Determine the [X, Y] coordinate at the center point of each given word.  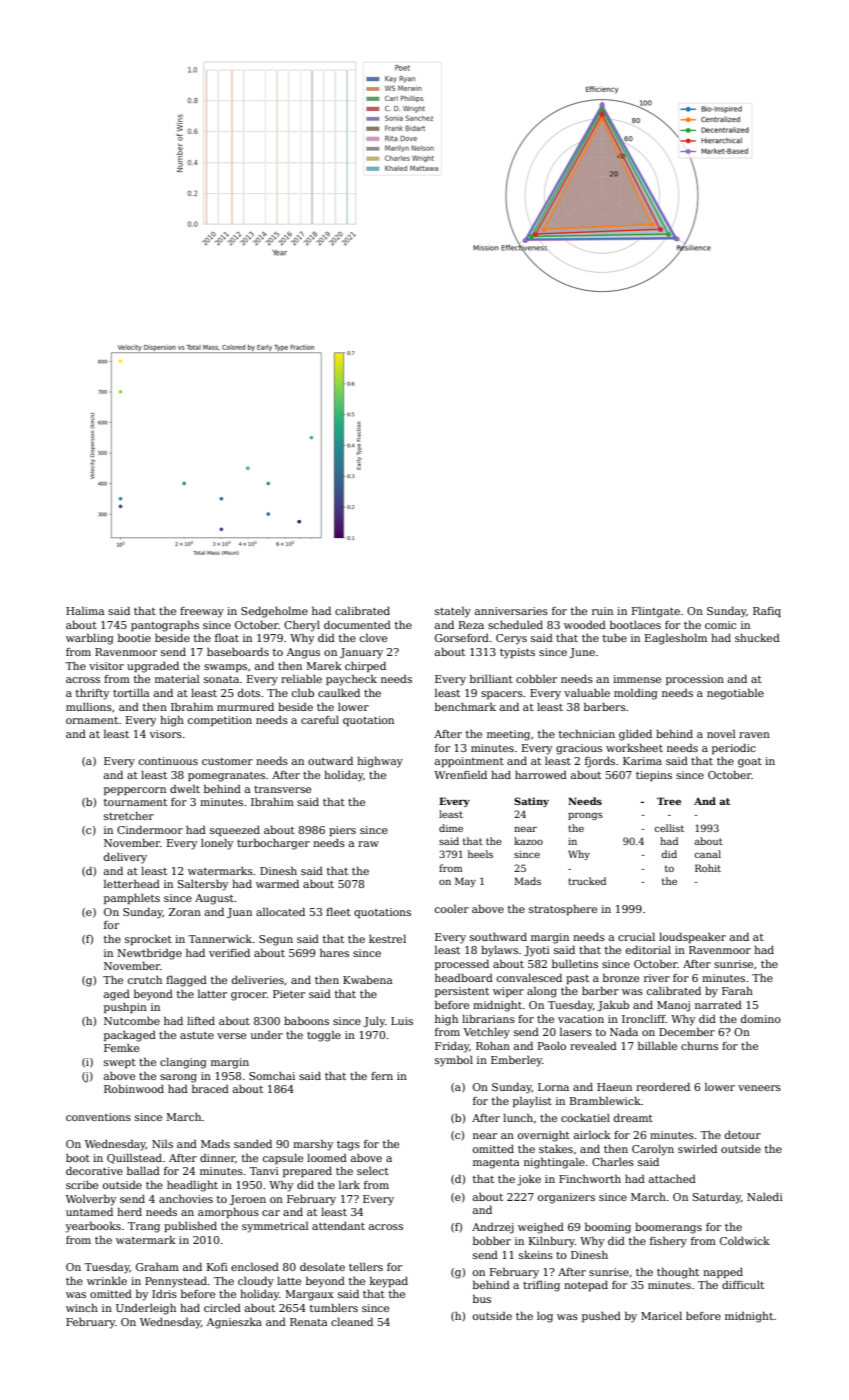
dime [451, 828]
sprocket [148, 939]
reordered [663, 1086]
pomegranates [226, 777]
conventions [98, 1117]
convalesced [529, 977]
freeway [202, 612]
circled [222, 1307]
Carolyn [653, 1150]
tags [348, 1146]
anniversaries [511, 611]
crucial [636, 936]
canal [708, 854]
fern [382, 1076]
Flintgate [656, 612]
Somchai [272, 1076]
